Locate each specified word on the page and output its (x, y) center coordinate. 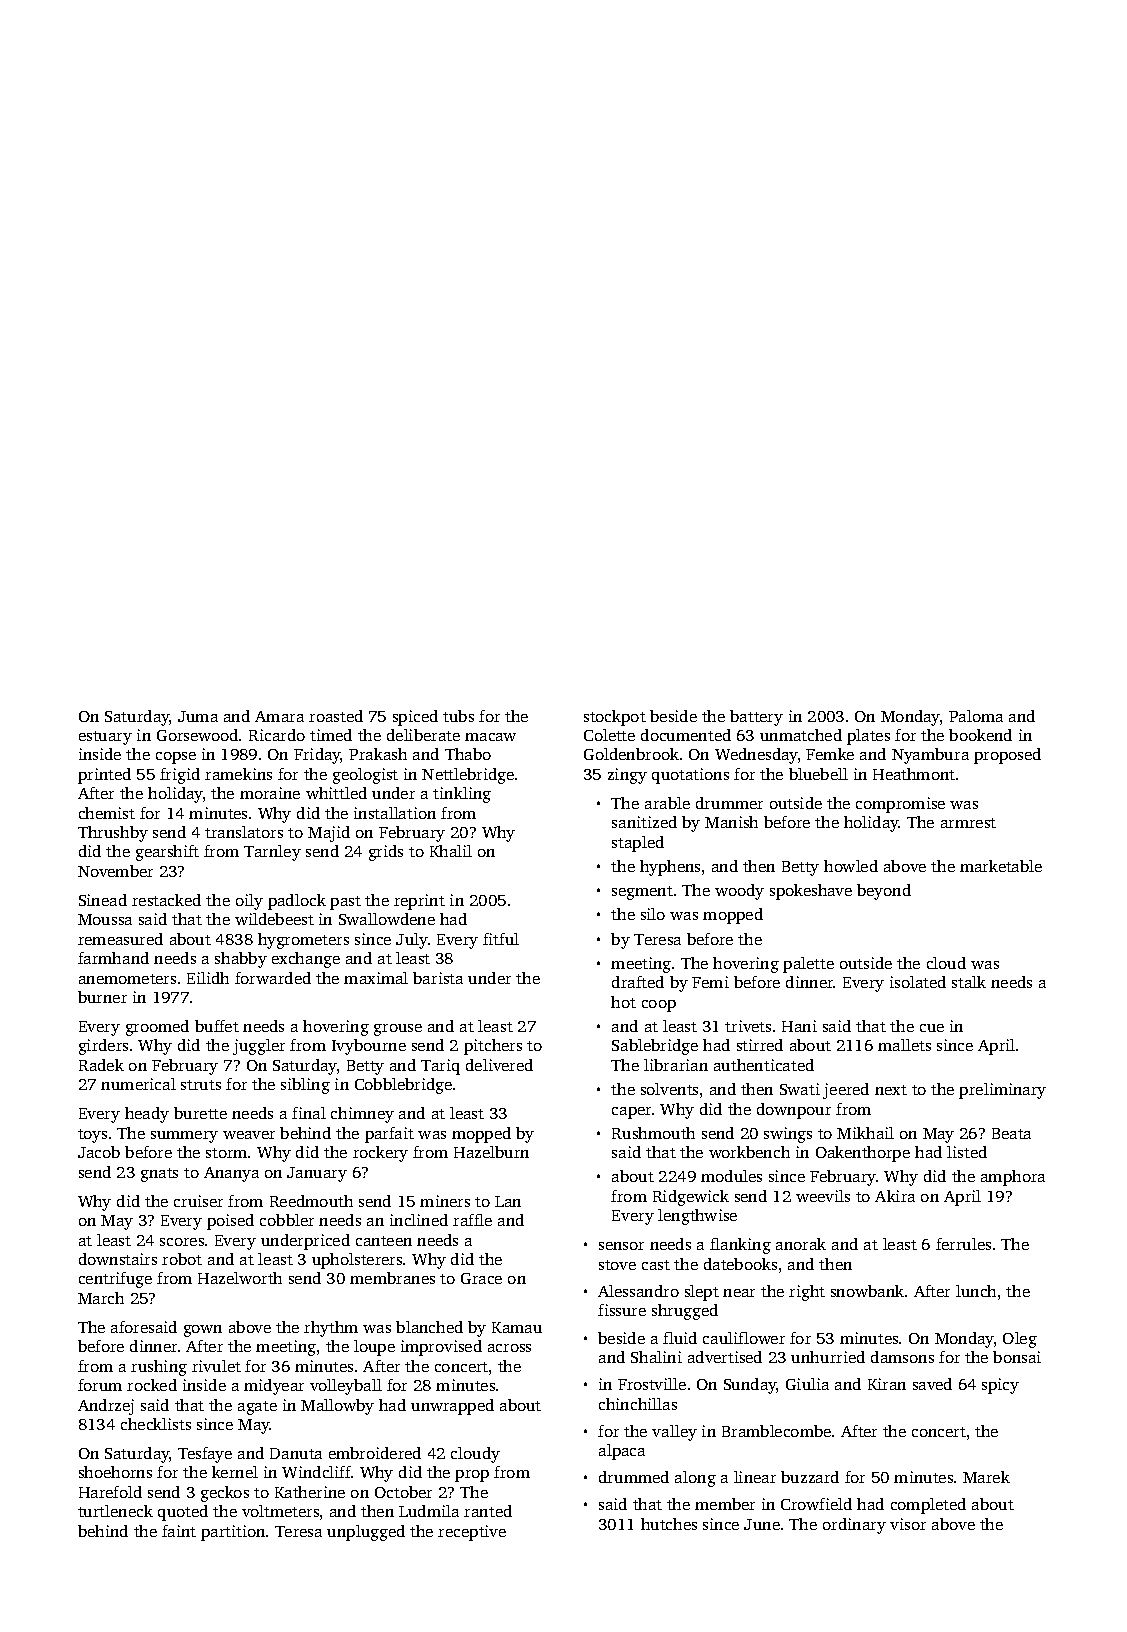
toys (92, 1136)
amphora (1013, 1178)
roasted (336, 716)
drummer (729, 803)
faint (179, 1531)
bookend (980, 735)
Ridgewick (691, 1198)
